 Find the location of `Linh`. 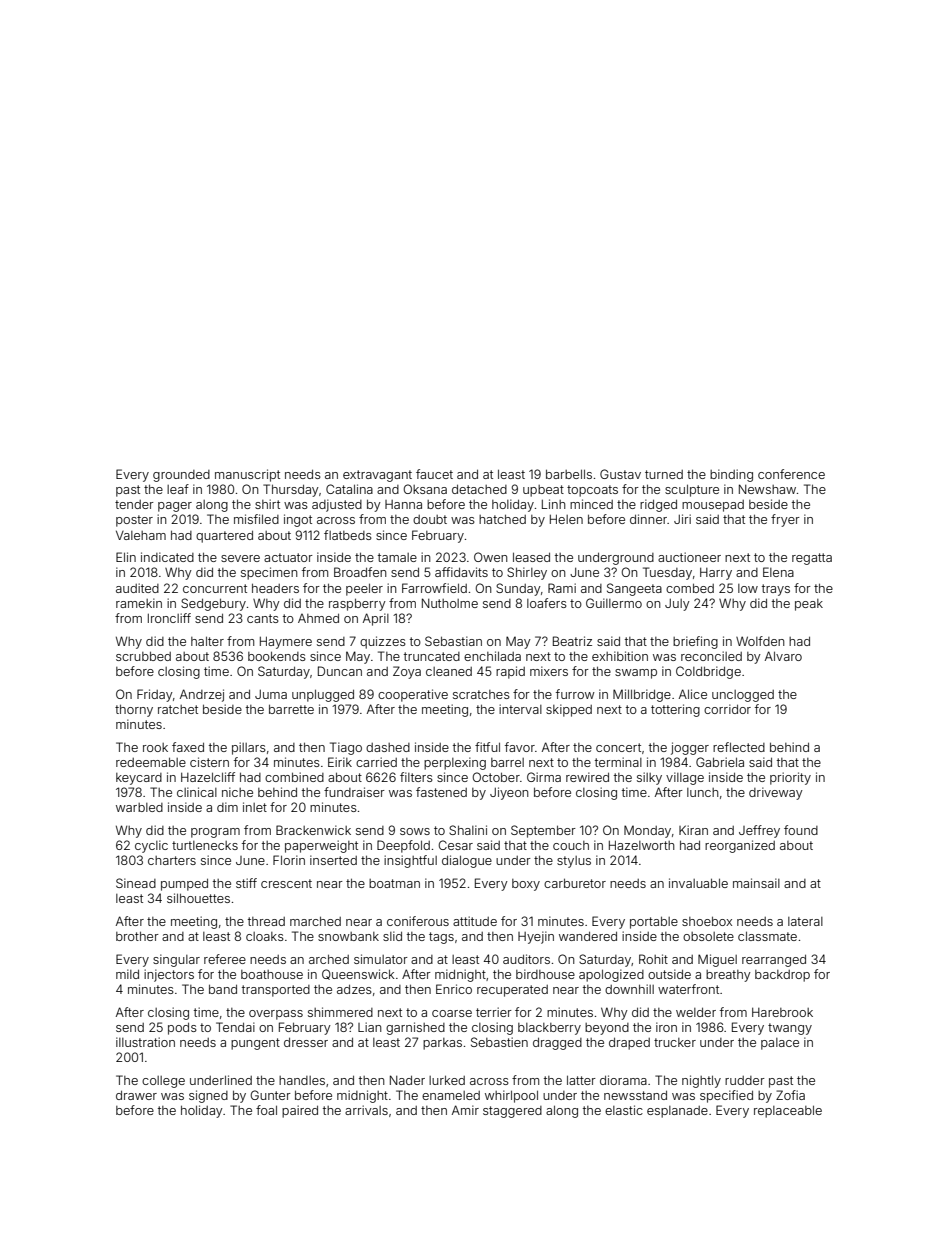

Linh is located at coordinates (554, 504).
